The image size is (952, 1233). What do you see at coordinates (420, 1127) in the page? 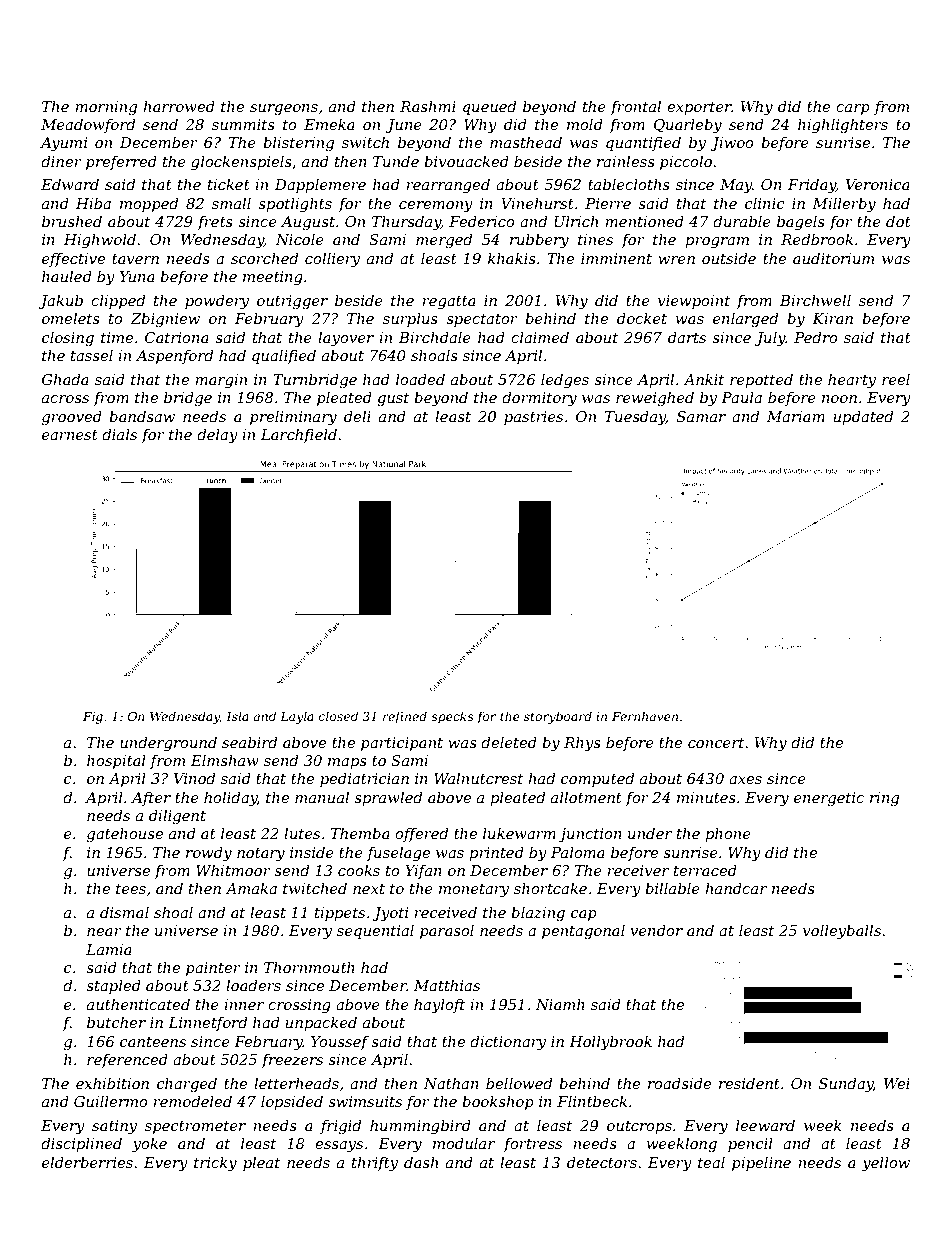
I see `hummingbird` at bounding box center [420, 1127].
